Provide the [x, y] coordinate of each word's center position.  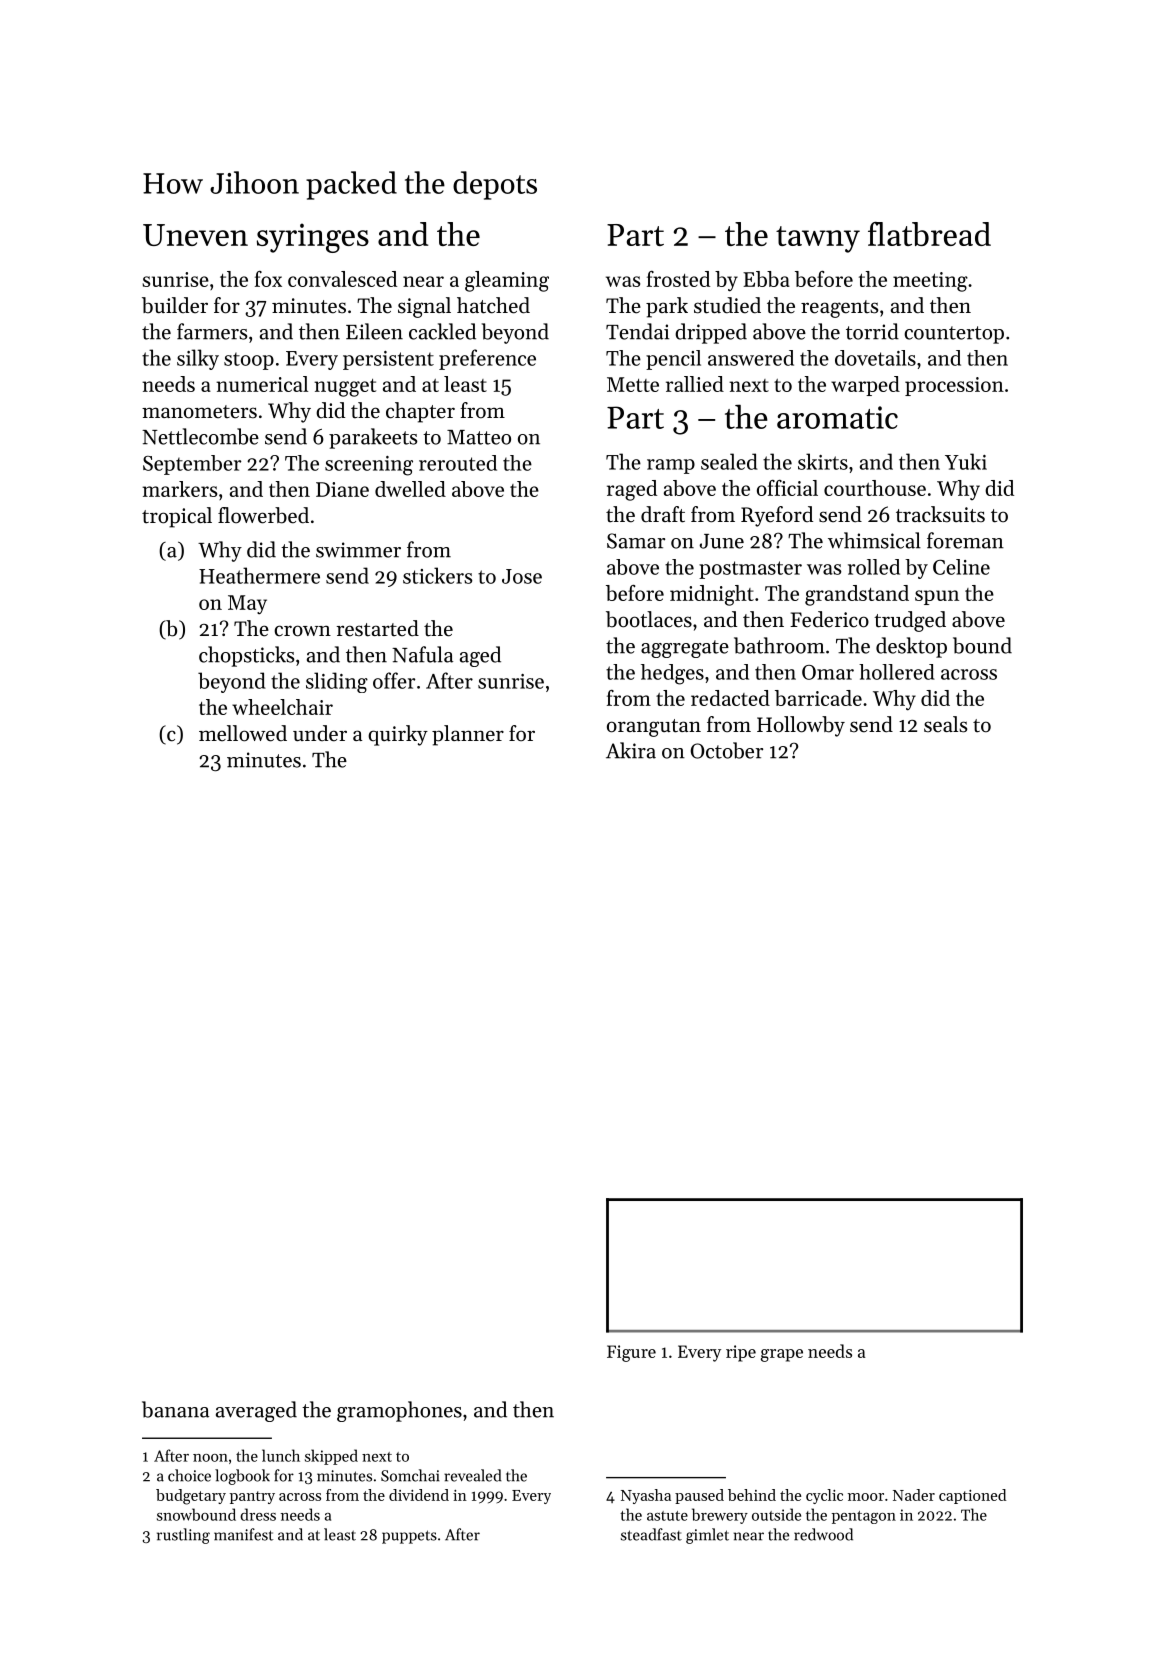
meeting [930, 282]
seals [945, 724]
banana [175, 1409]
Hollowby [801, 726]
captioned [972, 1496]
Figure [631, 1353]
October [727, 750]
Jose [522, 576]
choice [189, 1475]
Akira [631, 750]
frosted [678, 279]
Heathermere [259, 575]
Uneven [195, 235]
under [320, 733]
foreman [965, 540]
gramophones [399, 1411]
